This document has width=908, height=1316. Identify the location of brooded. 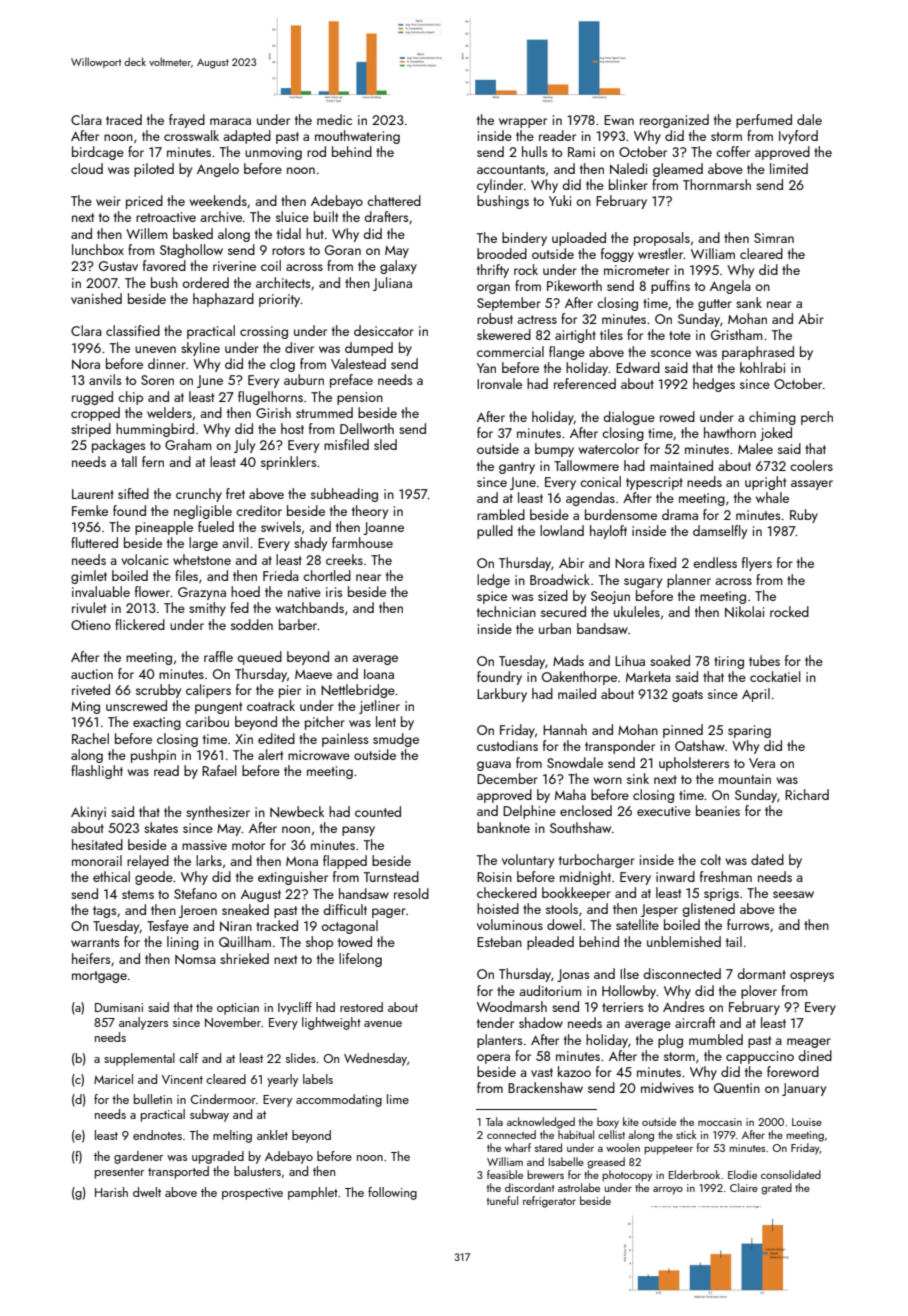
(502, 253).
